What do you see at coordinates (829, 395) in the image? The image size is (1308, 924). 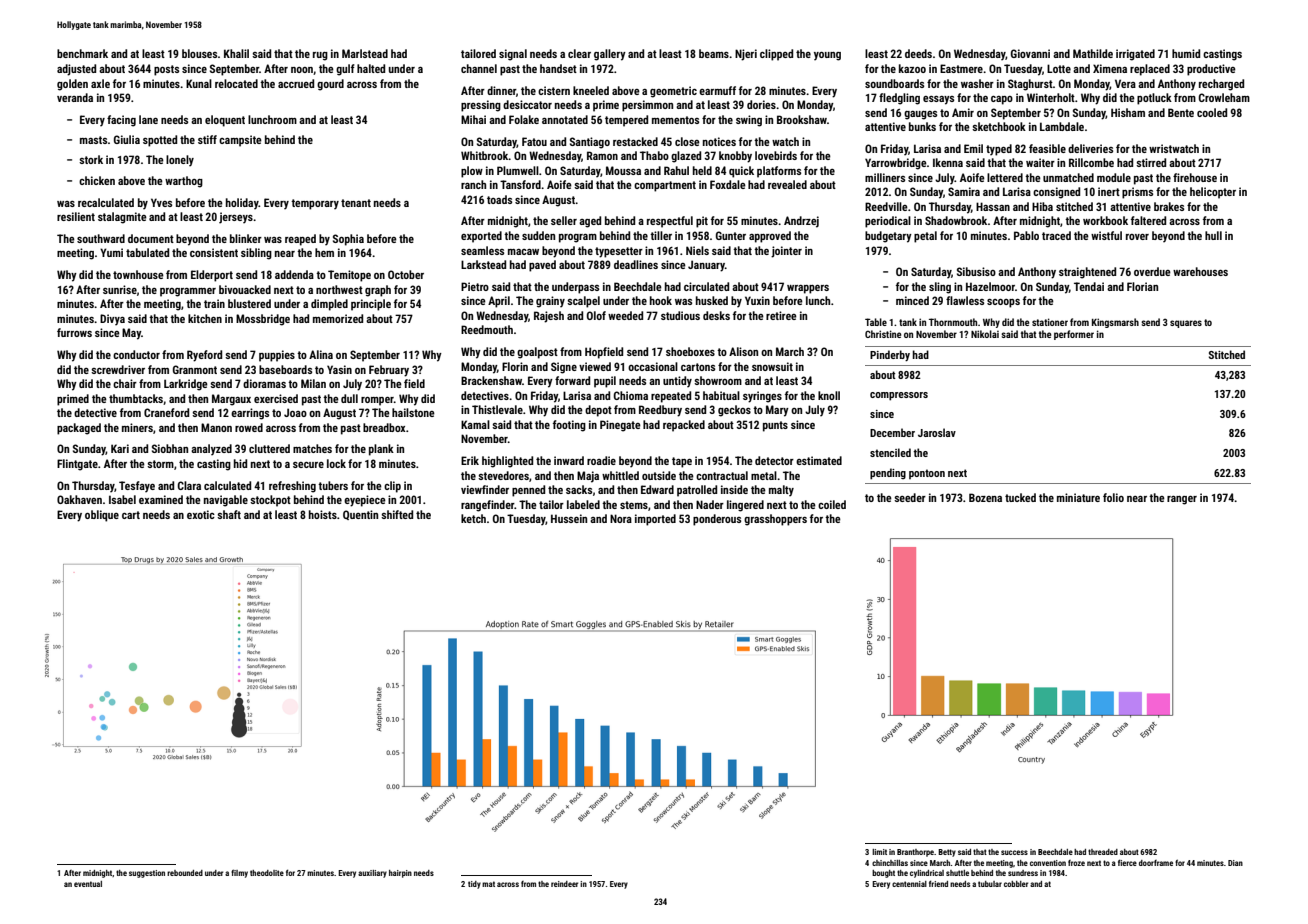 I see `knoll` at bounding box center [829, 395].
